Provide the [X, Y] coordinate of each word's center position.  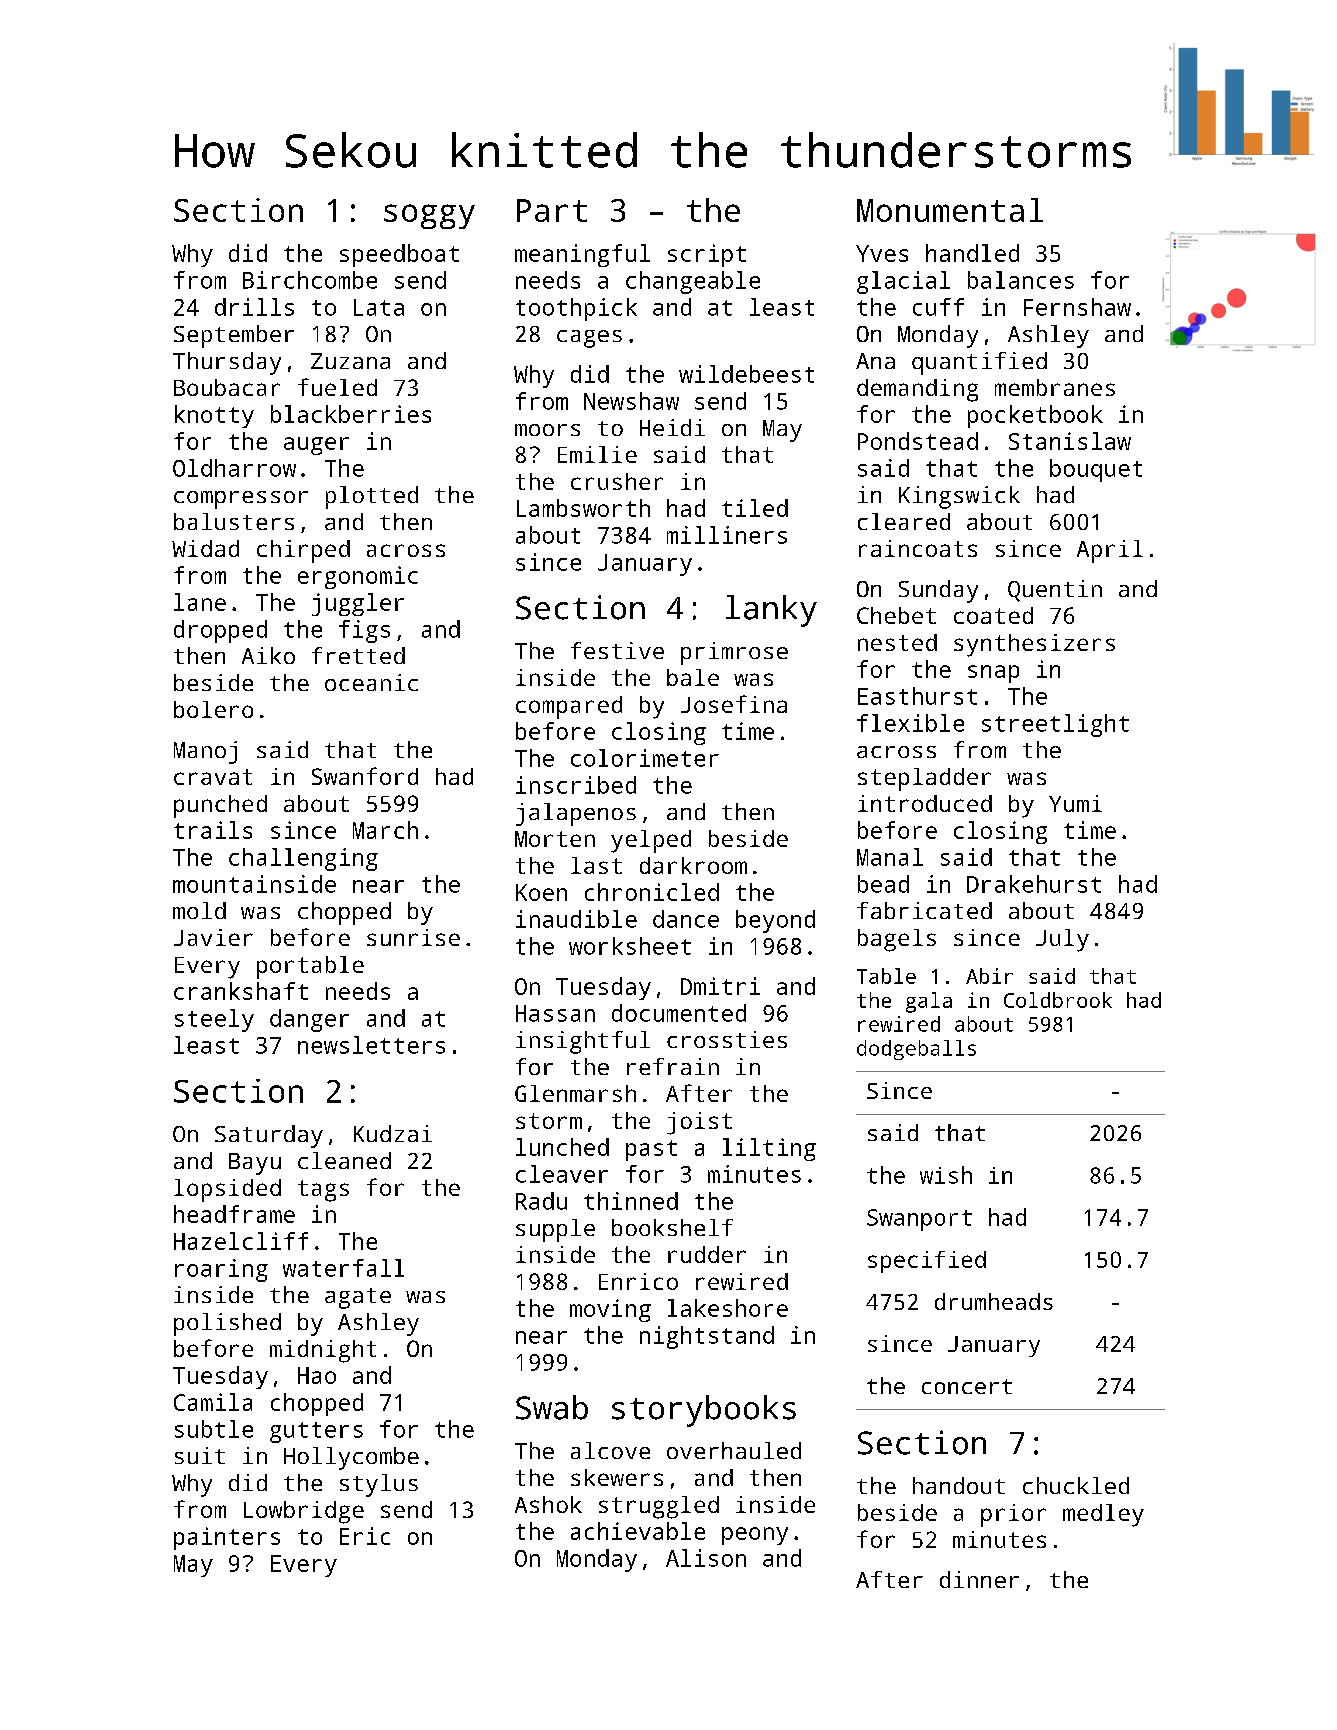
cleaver [562, 1174]
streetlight [1055, 725]
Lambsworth [583, 508]
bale [693, 677]
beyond [775, 921]
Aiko [268, 655]
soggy [429, 216]
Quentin [1055, 591]
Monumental [950, 210]
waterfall [343, 1268]
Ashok [548, 1504]
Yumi [1075, 803]
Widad [205, 548]
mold [199, 910]
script [707, 255]
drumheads [994, 1301]
